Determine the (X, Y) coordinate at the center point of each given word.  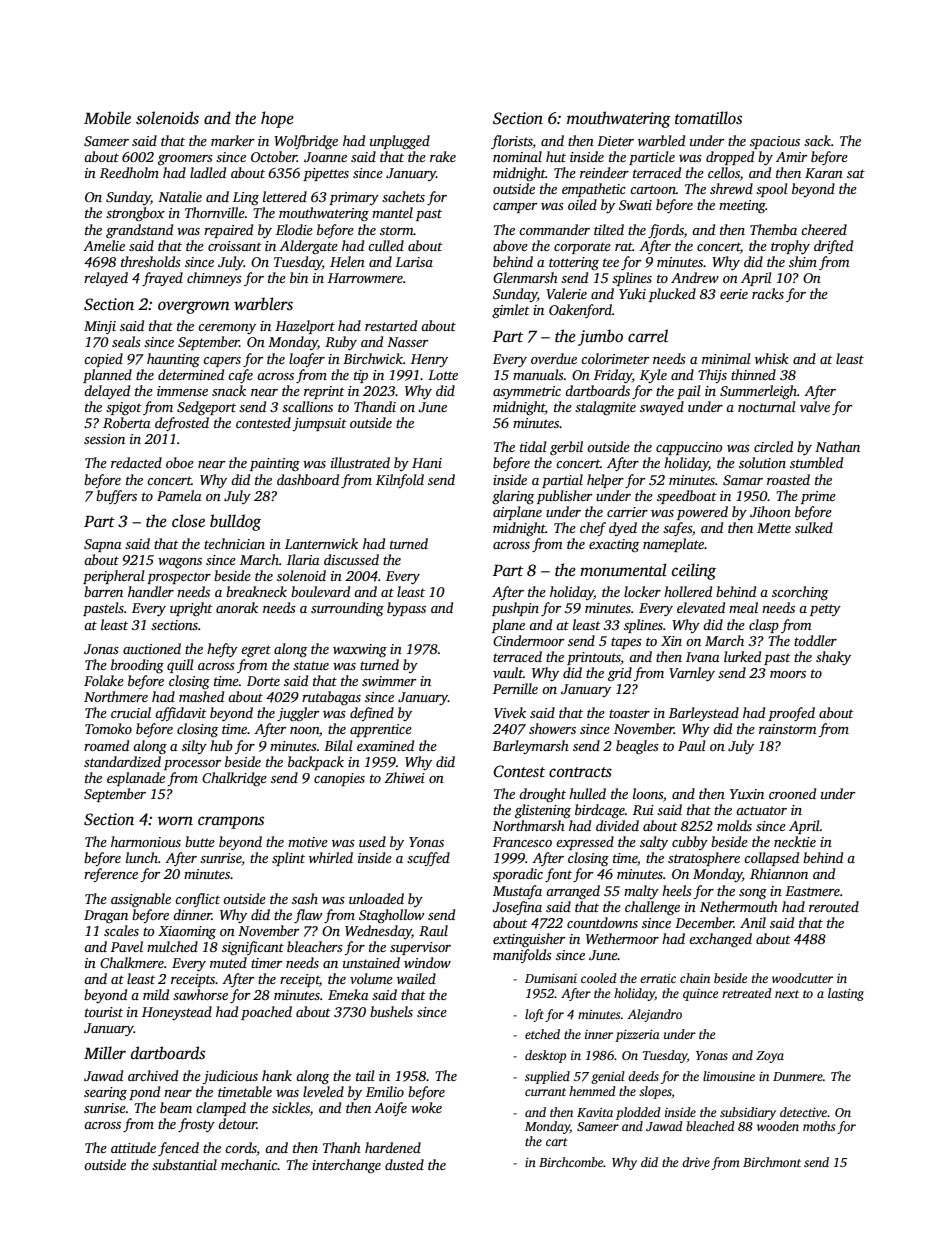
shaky (833, 658)
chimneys (214, 279)
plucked (672, 295)
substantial (184, 1164)
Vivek (510, 712)
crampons (231, 822)
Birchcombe (571, 1162)
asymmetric (527, 392)
